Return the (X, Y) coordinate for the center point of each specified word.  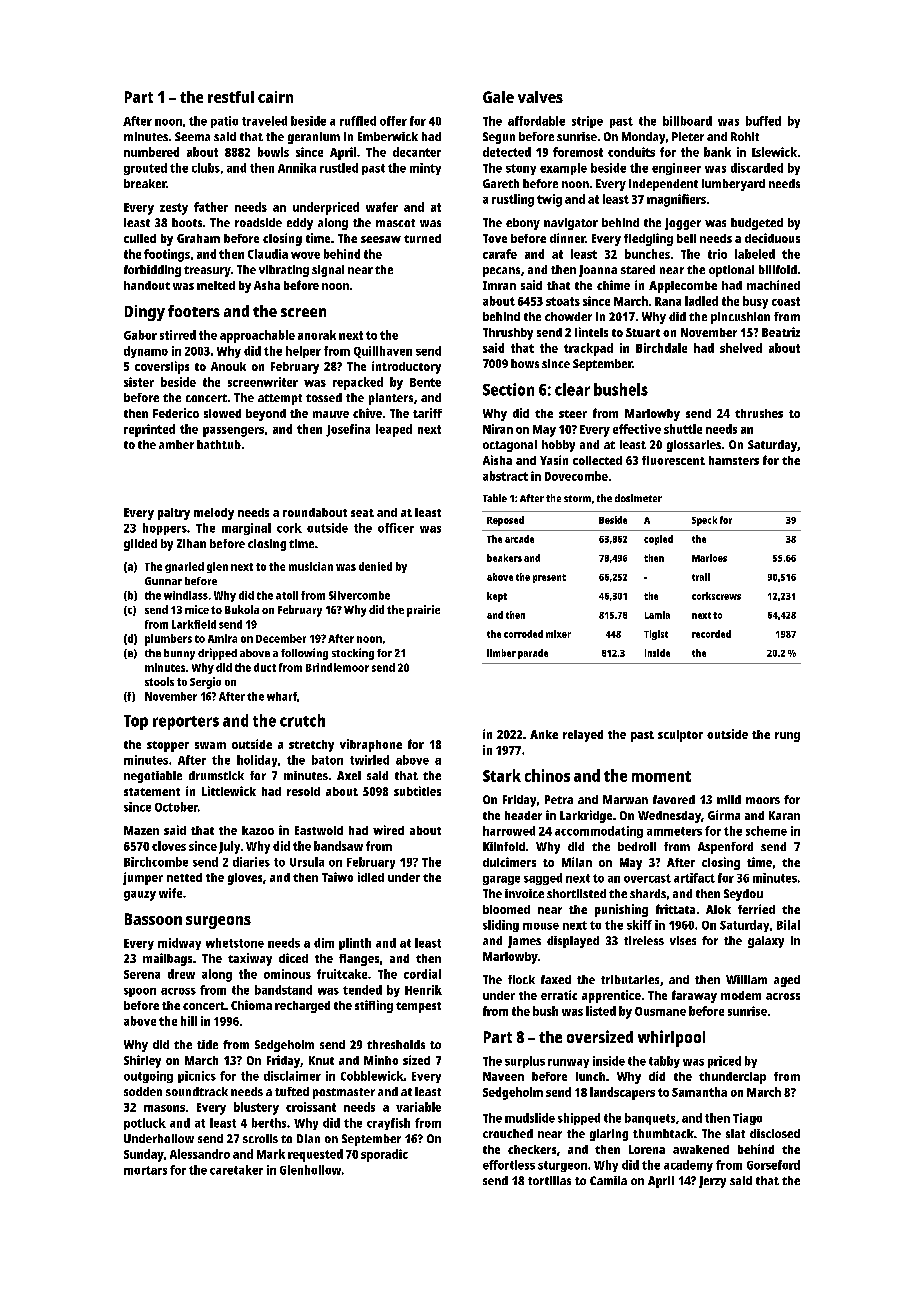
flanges (359, 960)
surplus (525, 1062)
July (229, 847)
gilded (140, 545)
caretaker (236, 1170)
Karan (784, 815)
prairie (423, 611)
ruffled (358, 121)
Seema (192, 136)
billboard (687, 121)
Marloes (709, 558)
